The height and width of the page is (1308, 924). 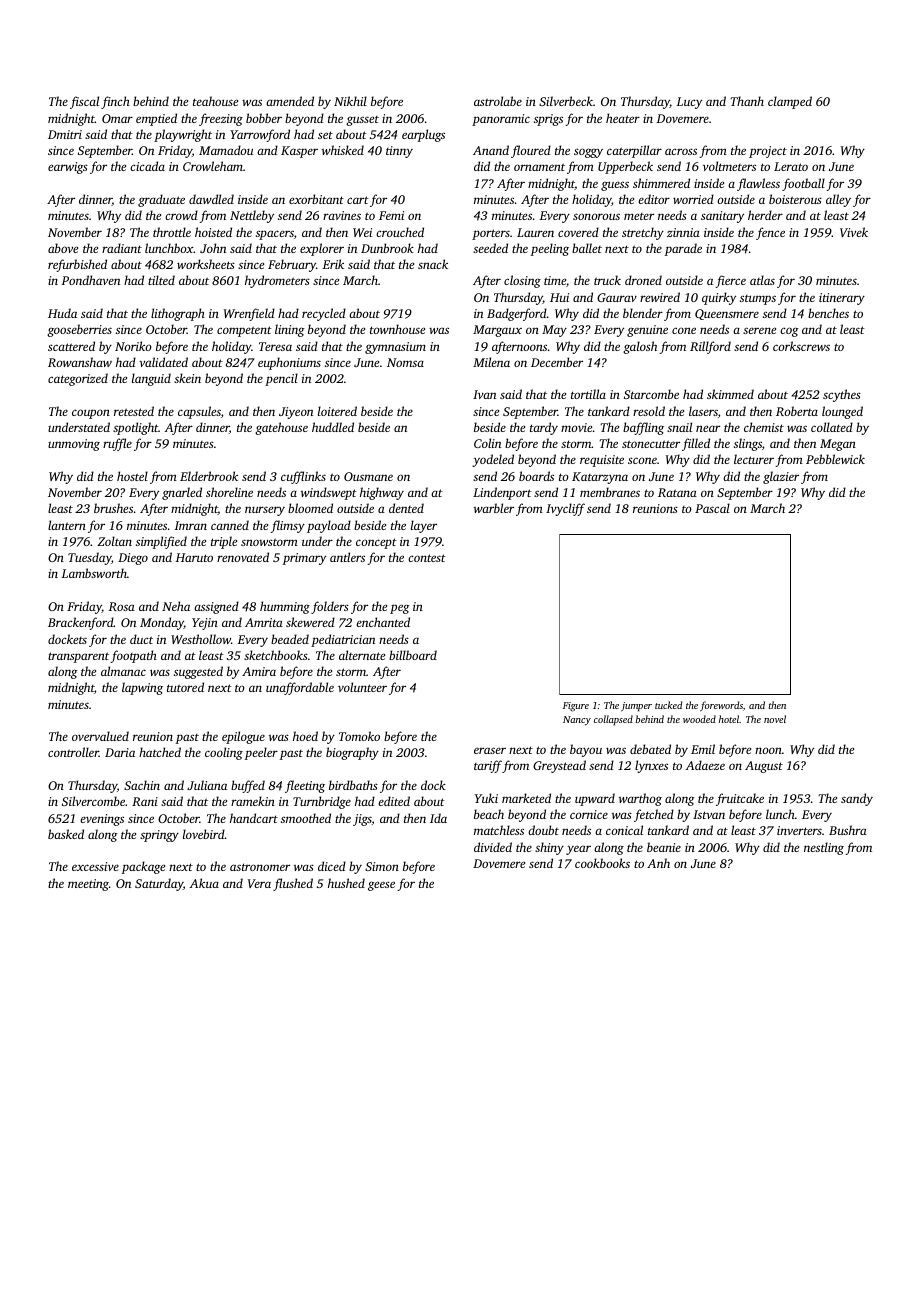 What do you see at coordinates (721, 706) in the page?
I see `forewords` at bounding box center [721, 706].
